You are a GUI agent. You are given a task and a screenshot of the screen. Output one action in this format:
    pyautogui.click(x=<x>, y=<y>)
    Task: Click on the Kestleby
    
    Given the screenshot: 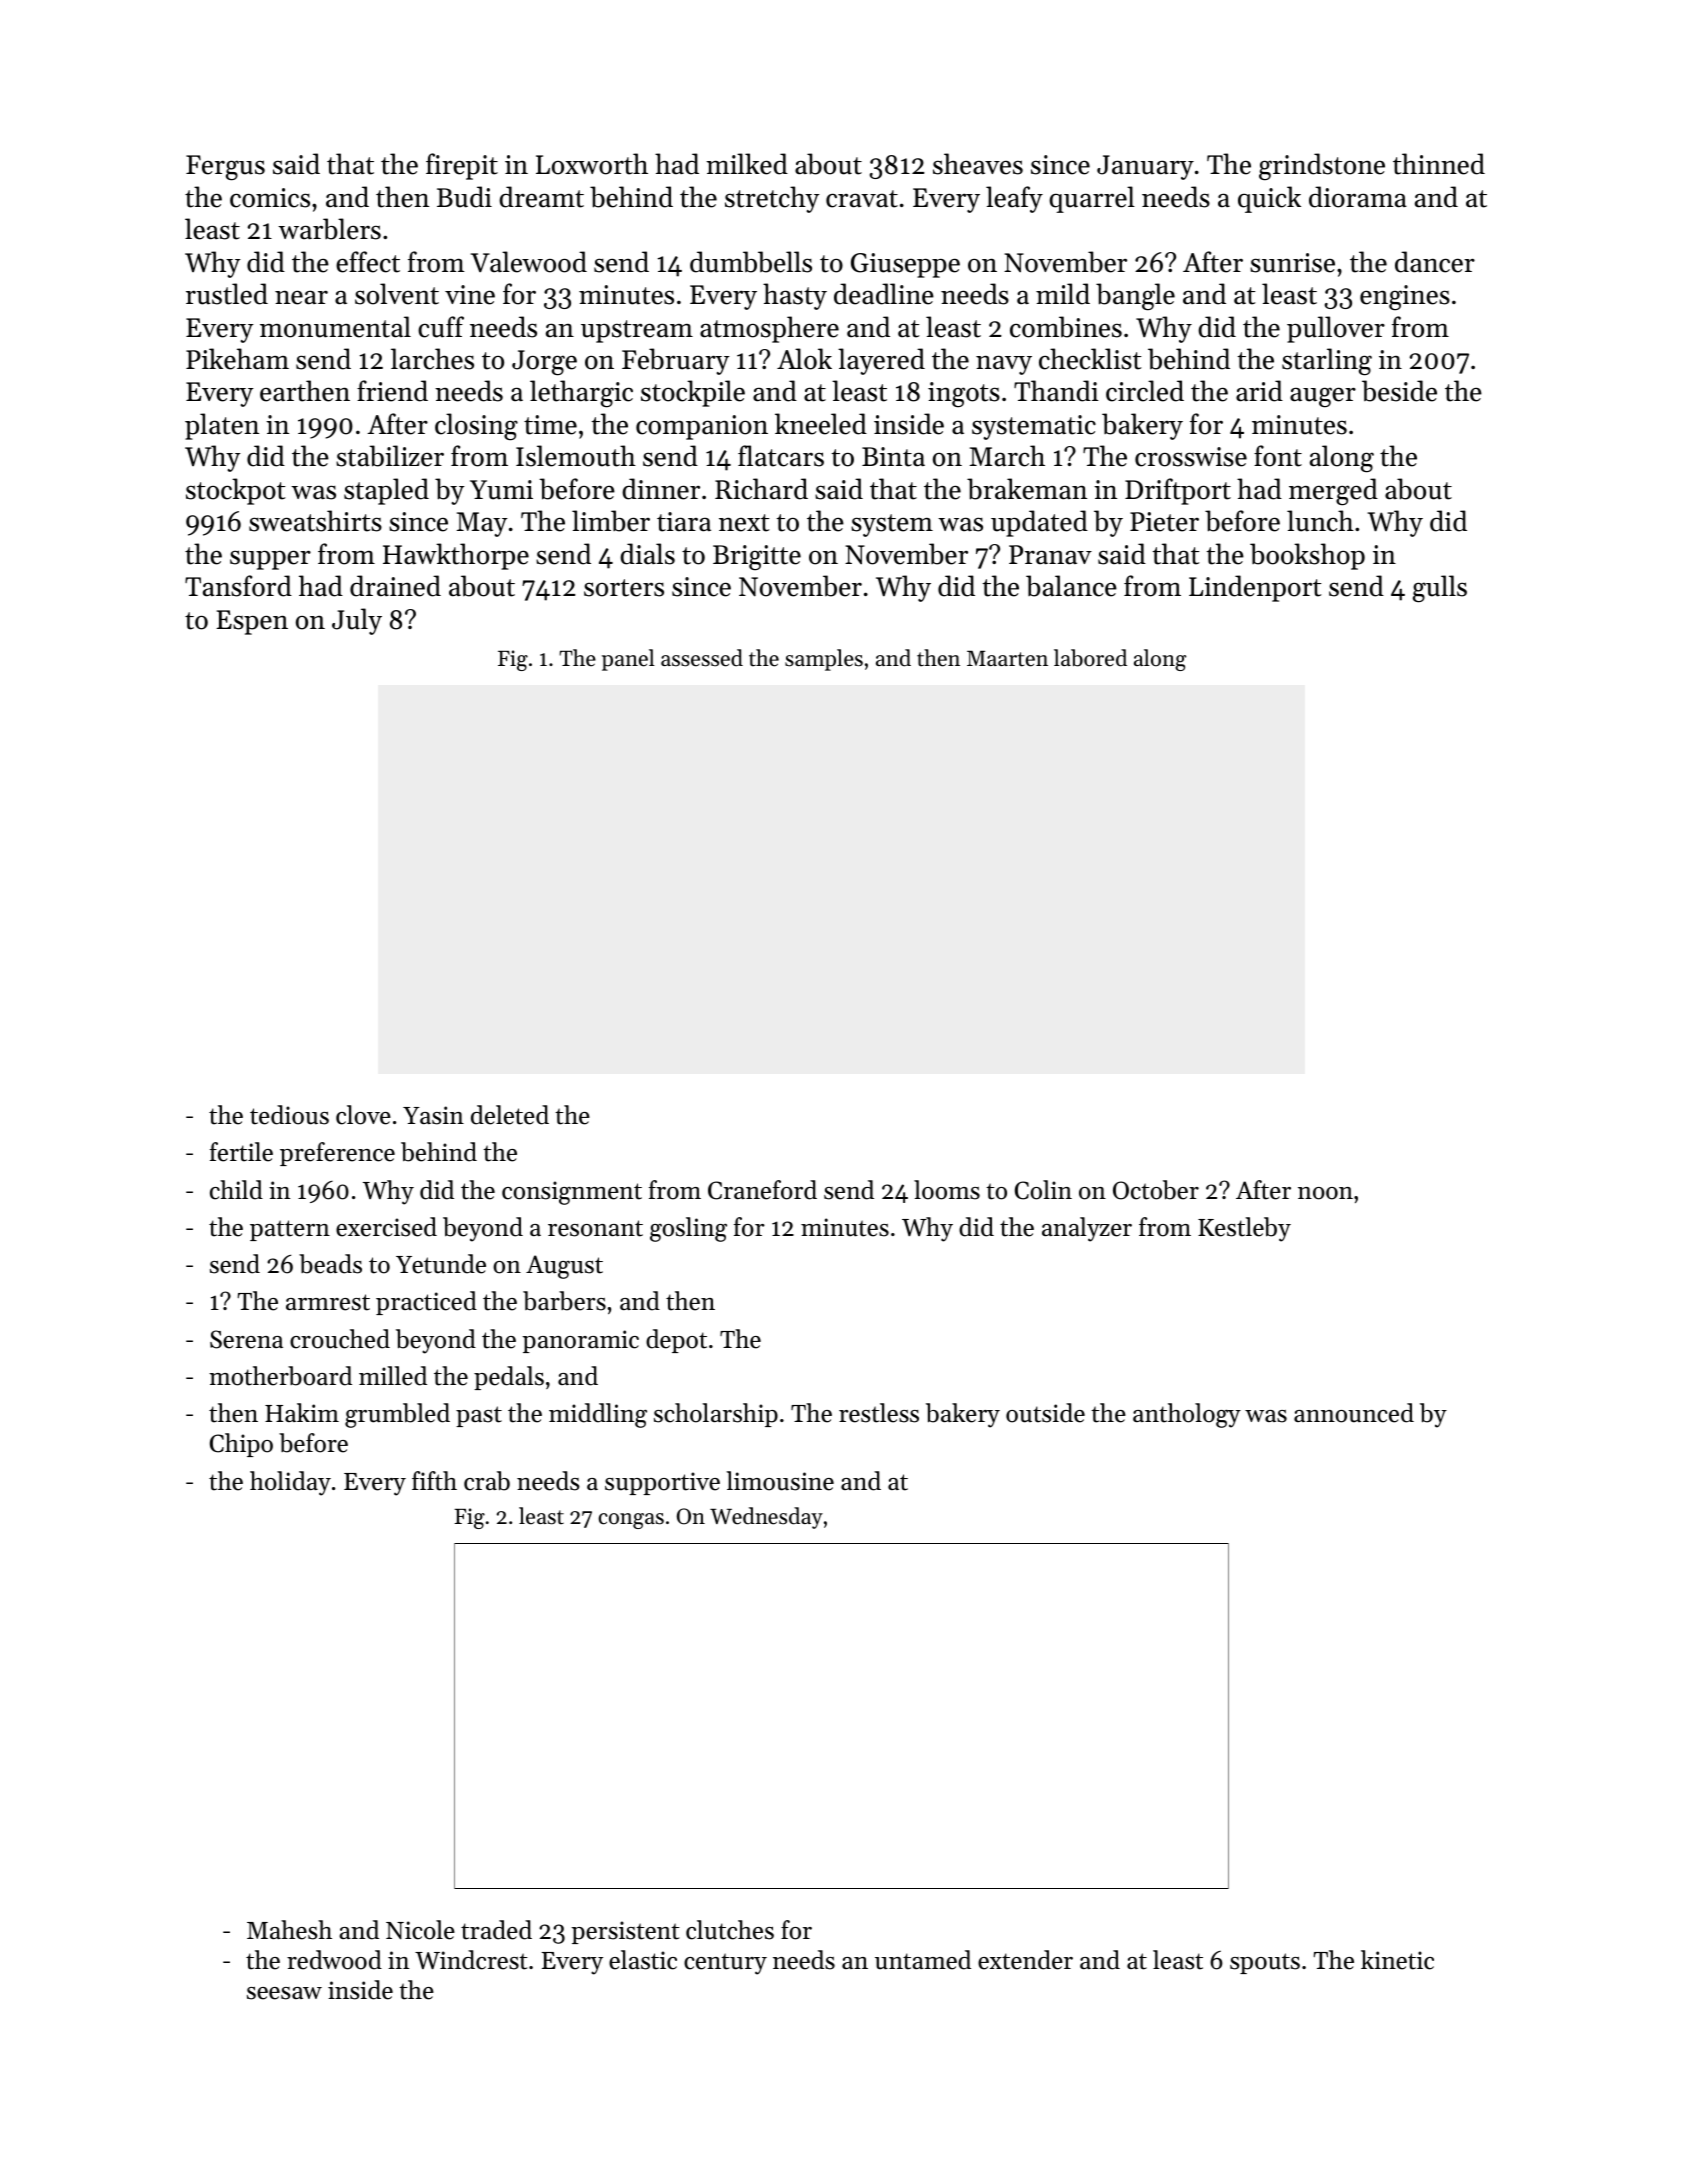 What is the action you would take?
    pyautogui.click(x=1244, y=1229)
